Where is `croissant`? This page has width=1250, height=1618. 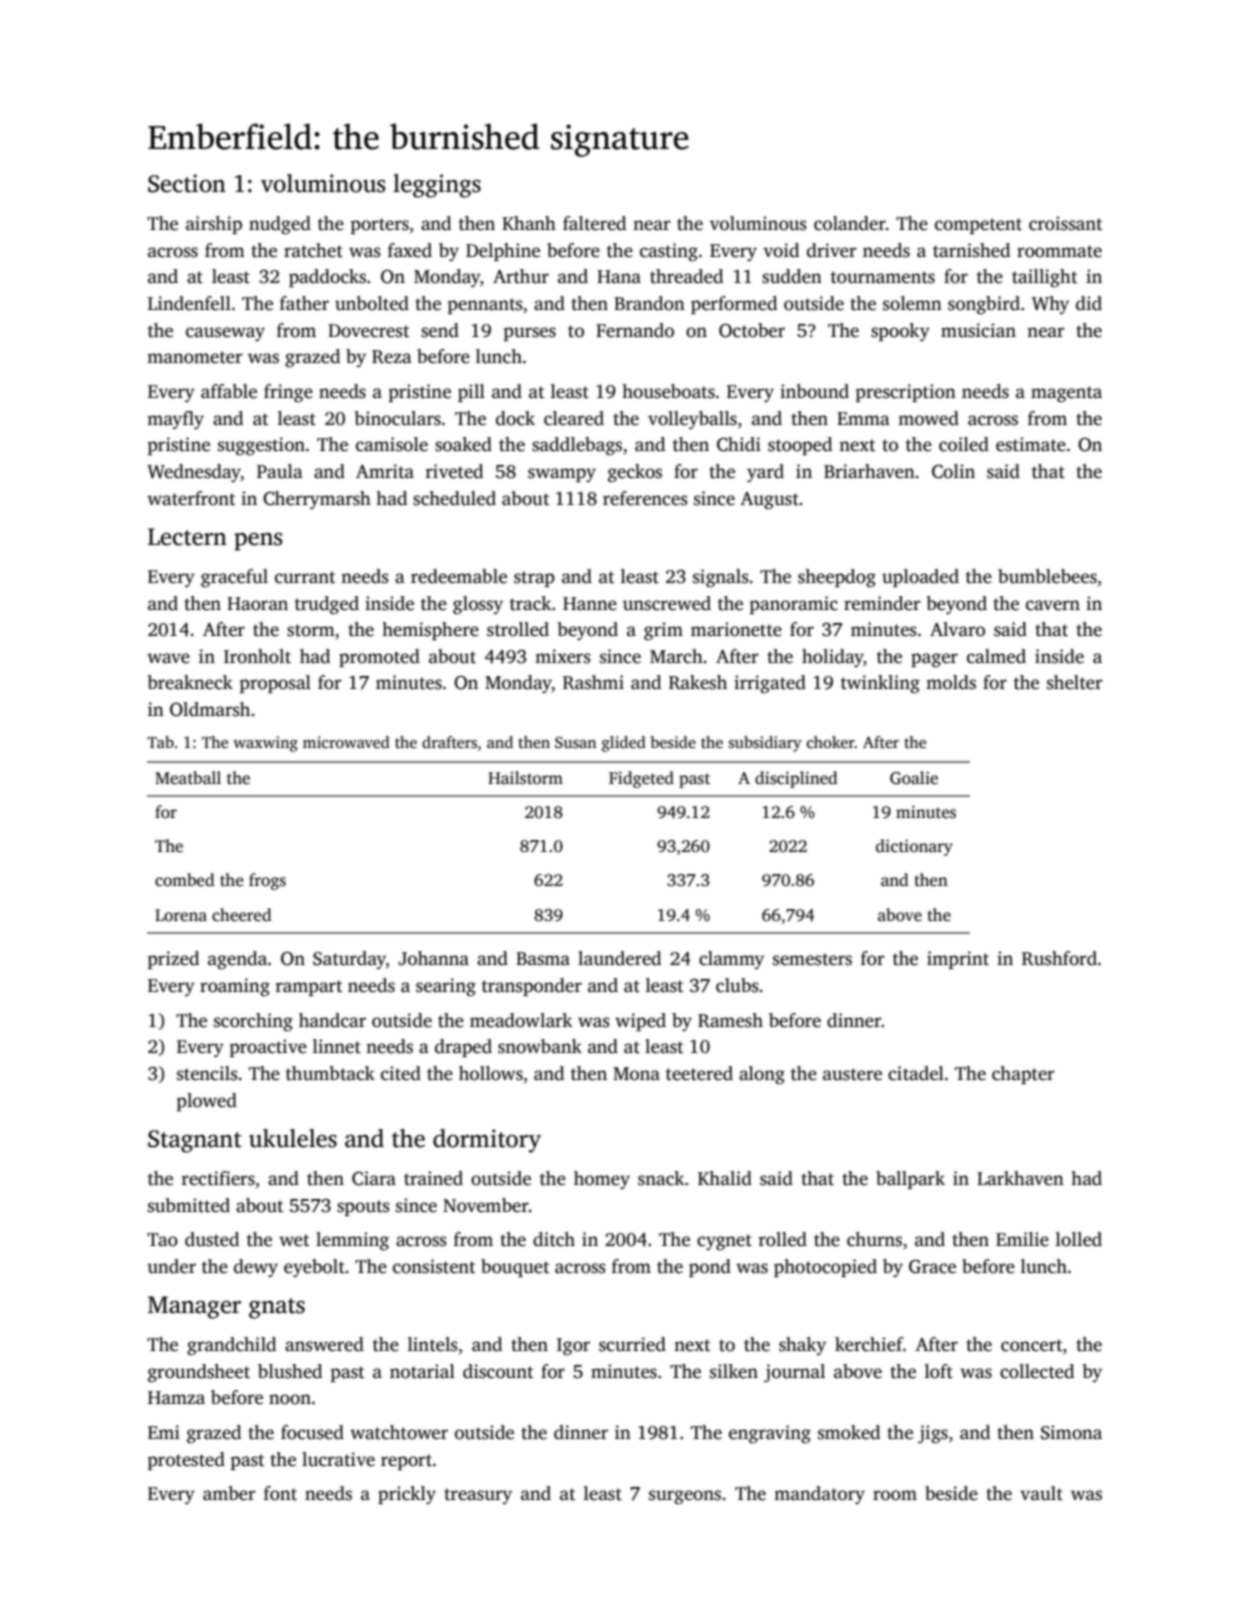 croissant is located at coordinates (1066, 223).
